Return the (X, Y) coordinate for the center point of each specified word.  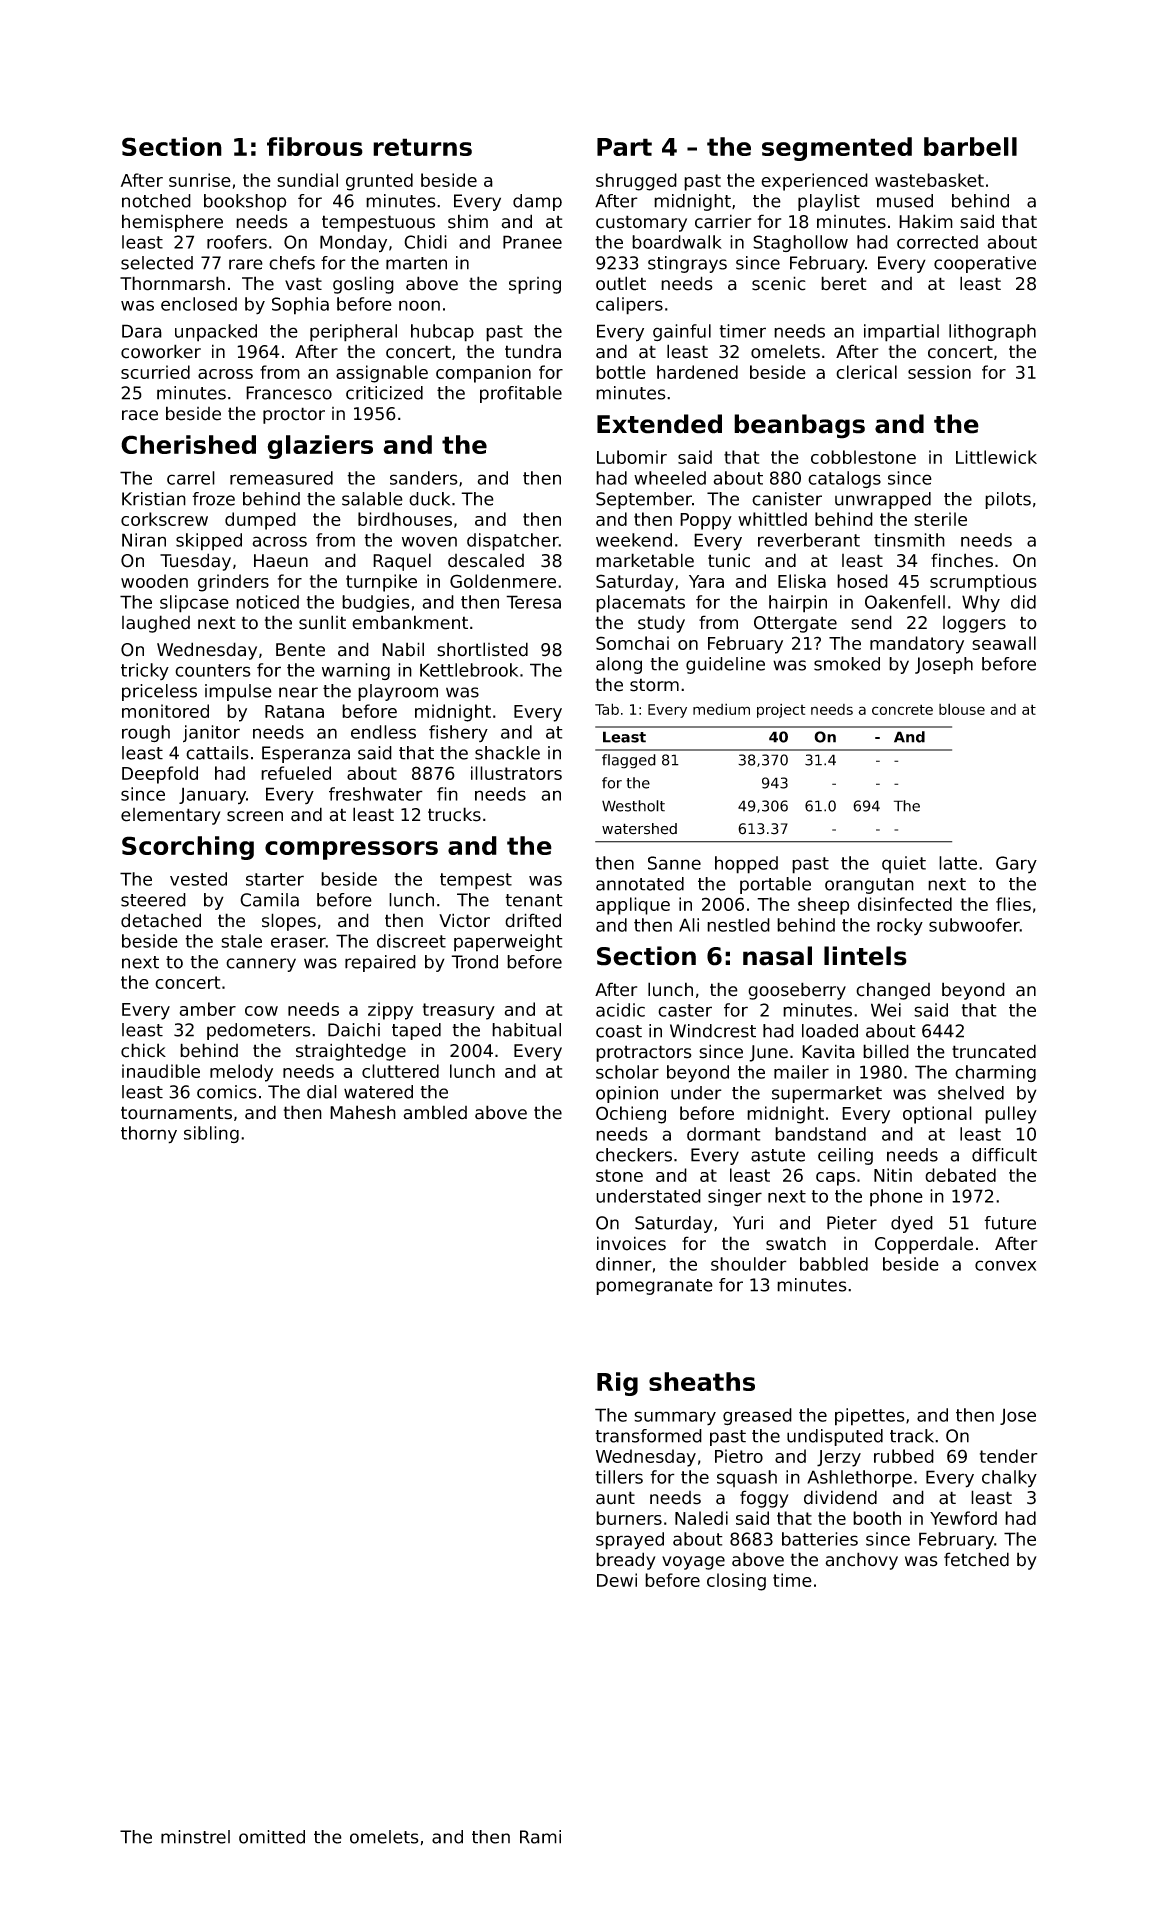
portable (775, 885)
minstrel (195, 1837)
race (140, 415)
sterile (940, 519)
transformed (648, 1436)
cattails (217, 753)
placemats (640, 604)
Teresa (533, 602)
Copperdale (924, 1245)
